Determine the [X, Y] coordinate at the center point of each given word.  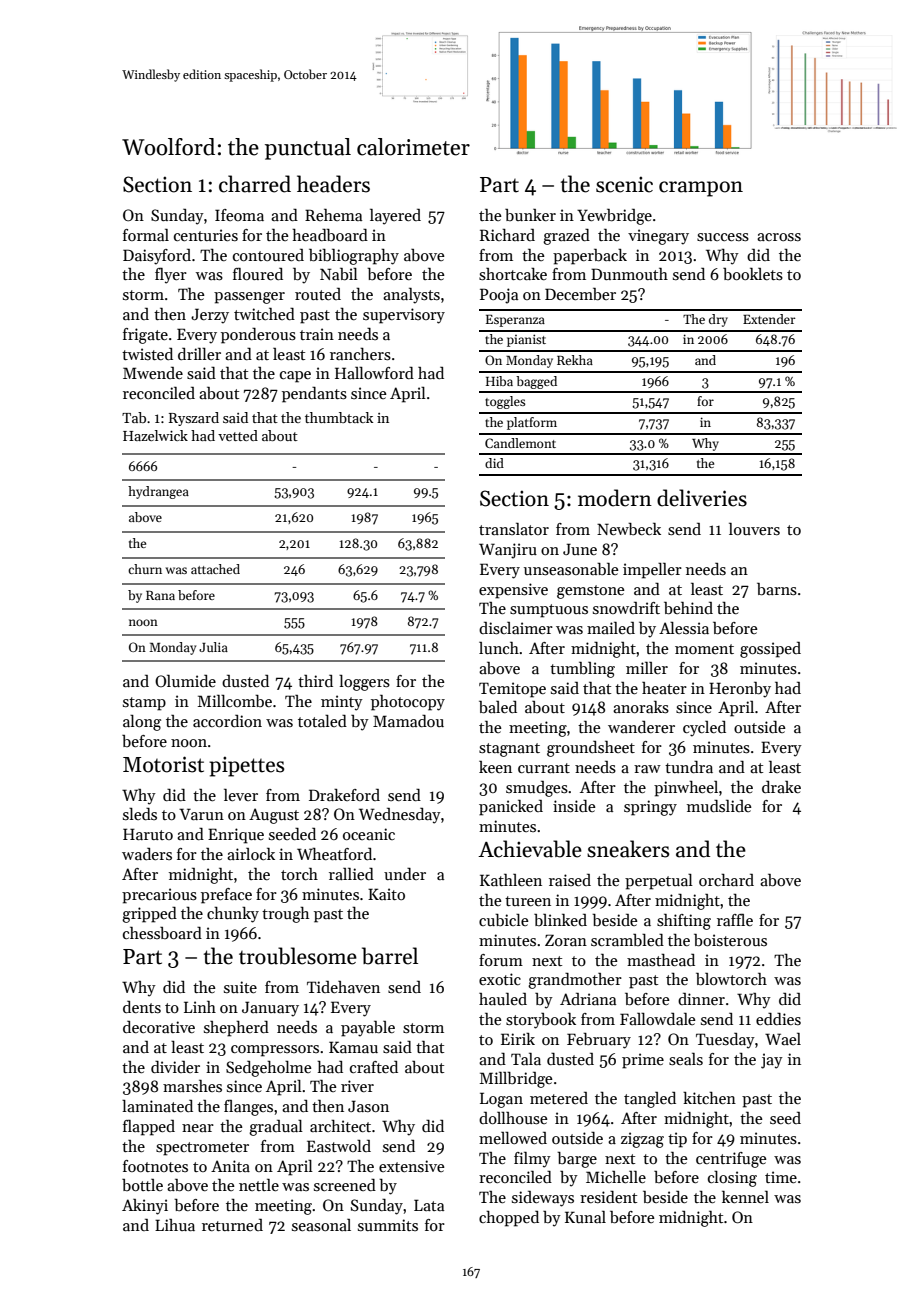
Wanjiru [508, 551]
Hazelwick [155, 435]
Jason [368, 1106]
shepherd [236, 1028]
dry [718, 320]
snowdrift [626, 608]
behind [688, 608]
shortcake [513, 274]
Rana [160, 595]
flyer [171, 276]
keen [495, 767]
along [142, 723]
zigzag [642, 1140]
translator [514, 529]
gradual [276, 1128]
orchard [726, 880]
